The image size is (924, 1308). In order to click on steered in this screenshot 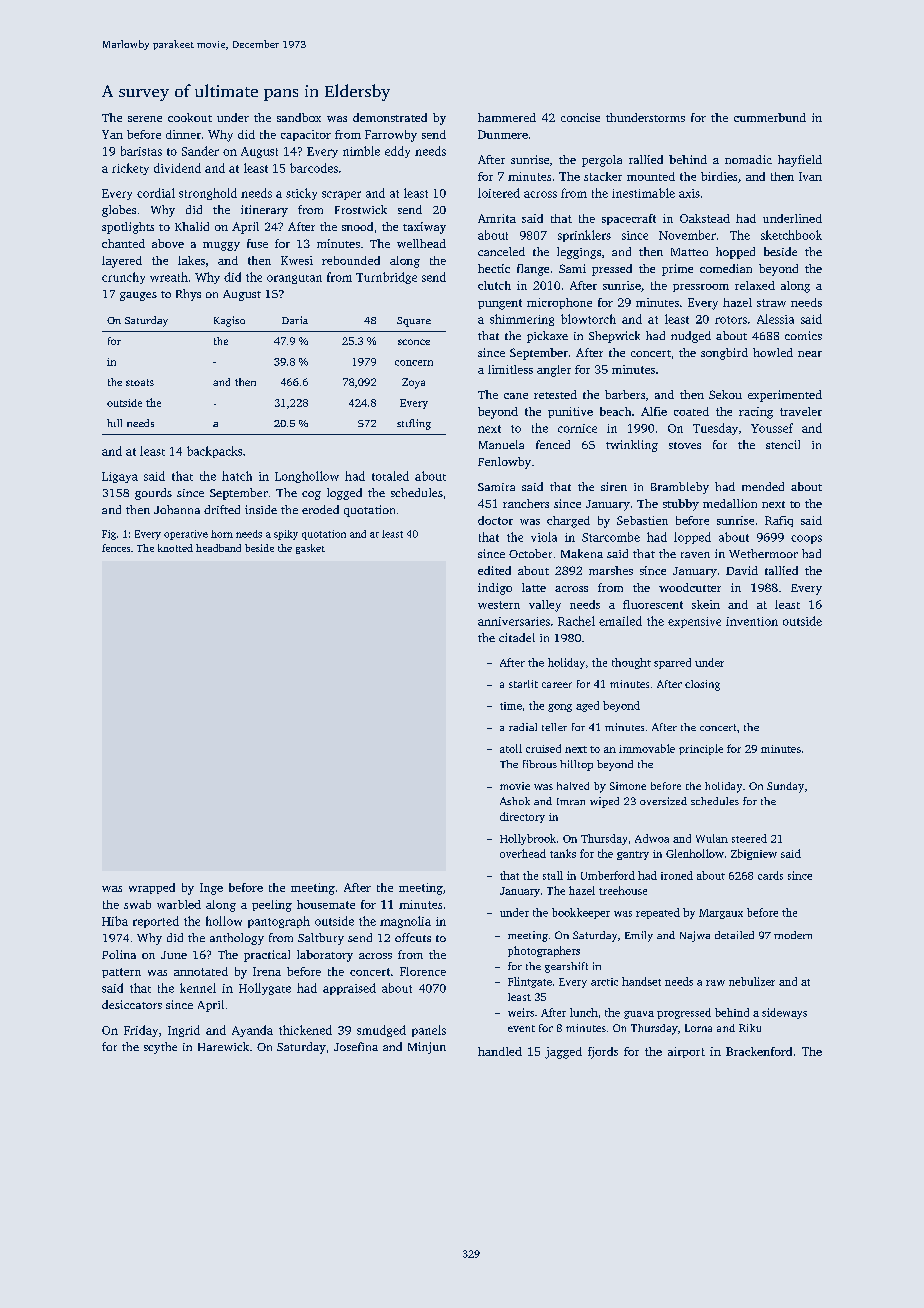, I will do `click(749, 838)`.
